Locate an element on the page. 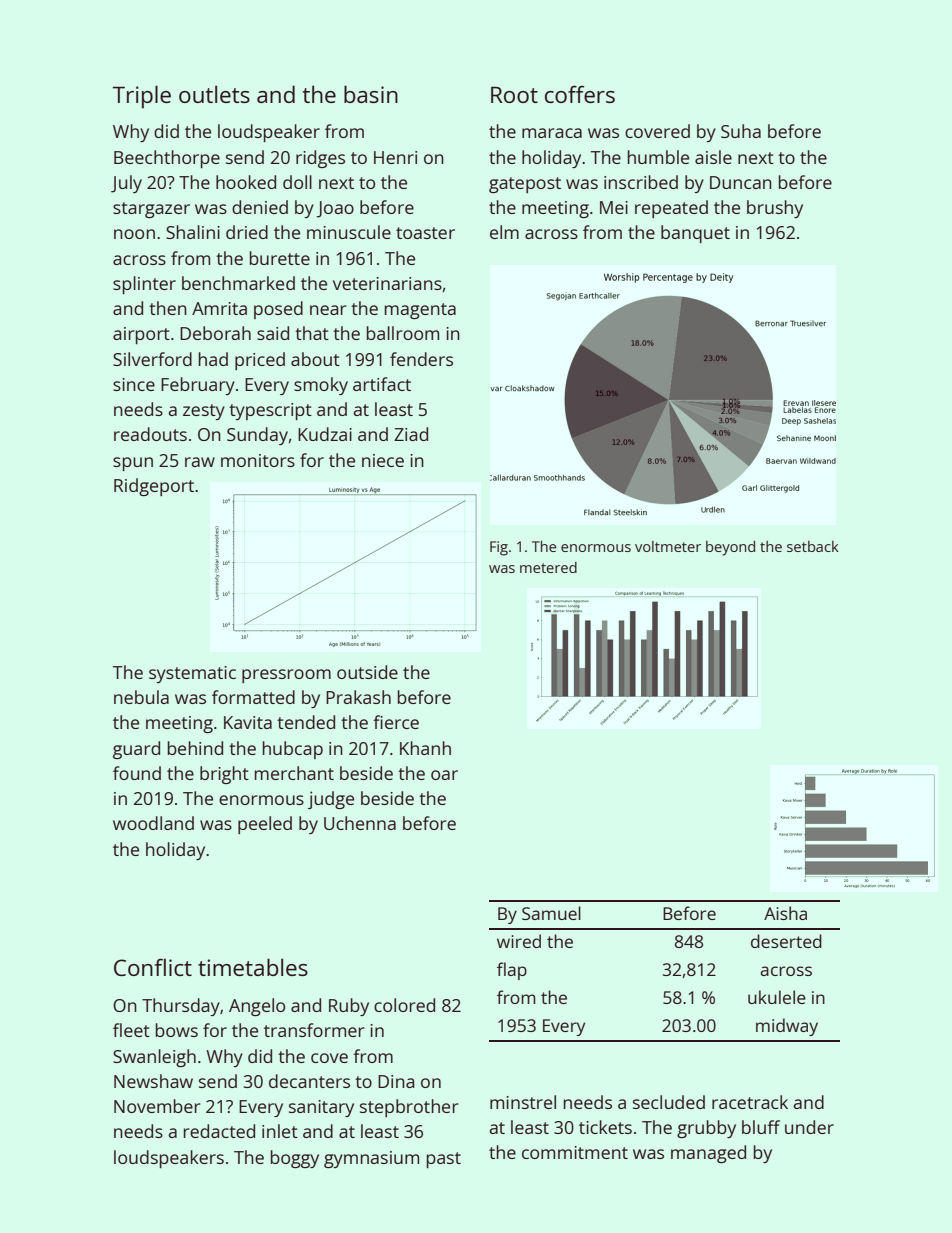 The width and height of the page is (952, 1233). brushy is located at coordinates (775, 209).
